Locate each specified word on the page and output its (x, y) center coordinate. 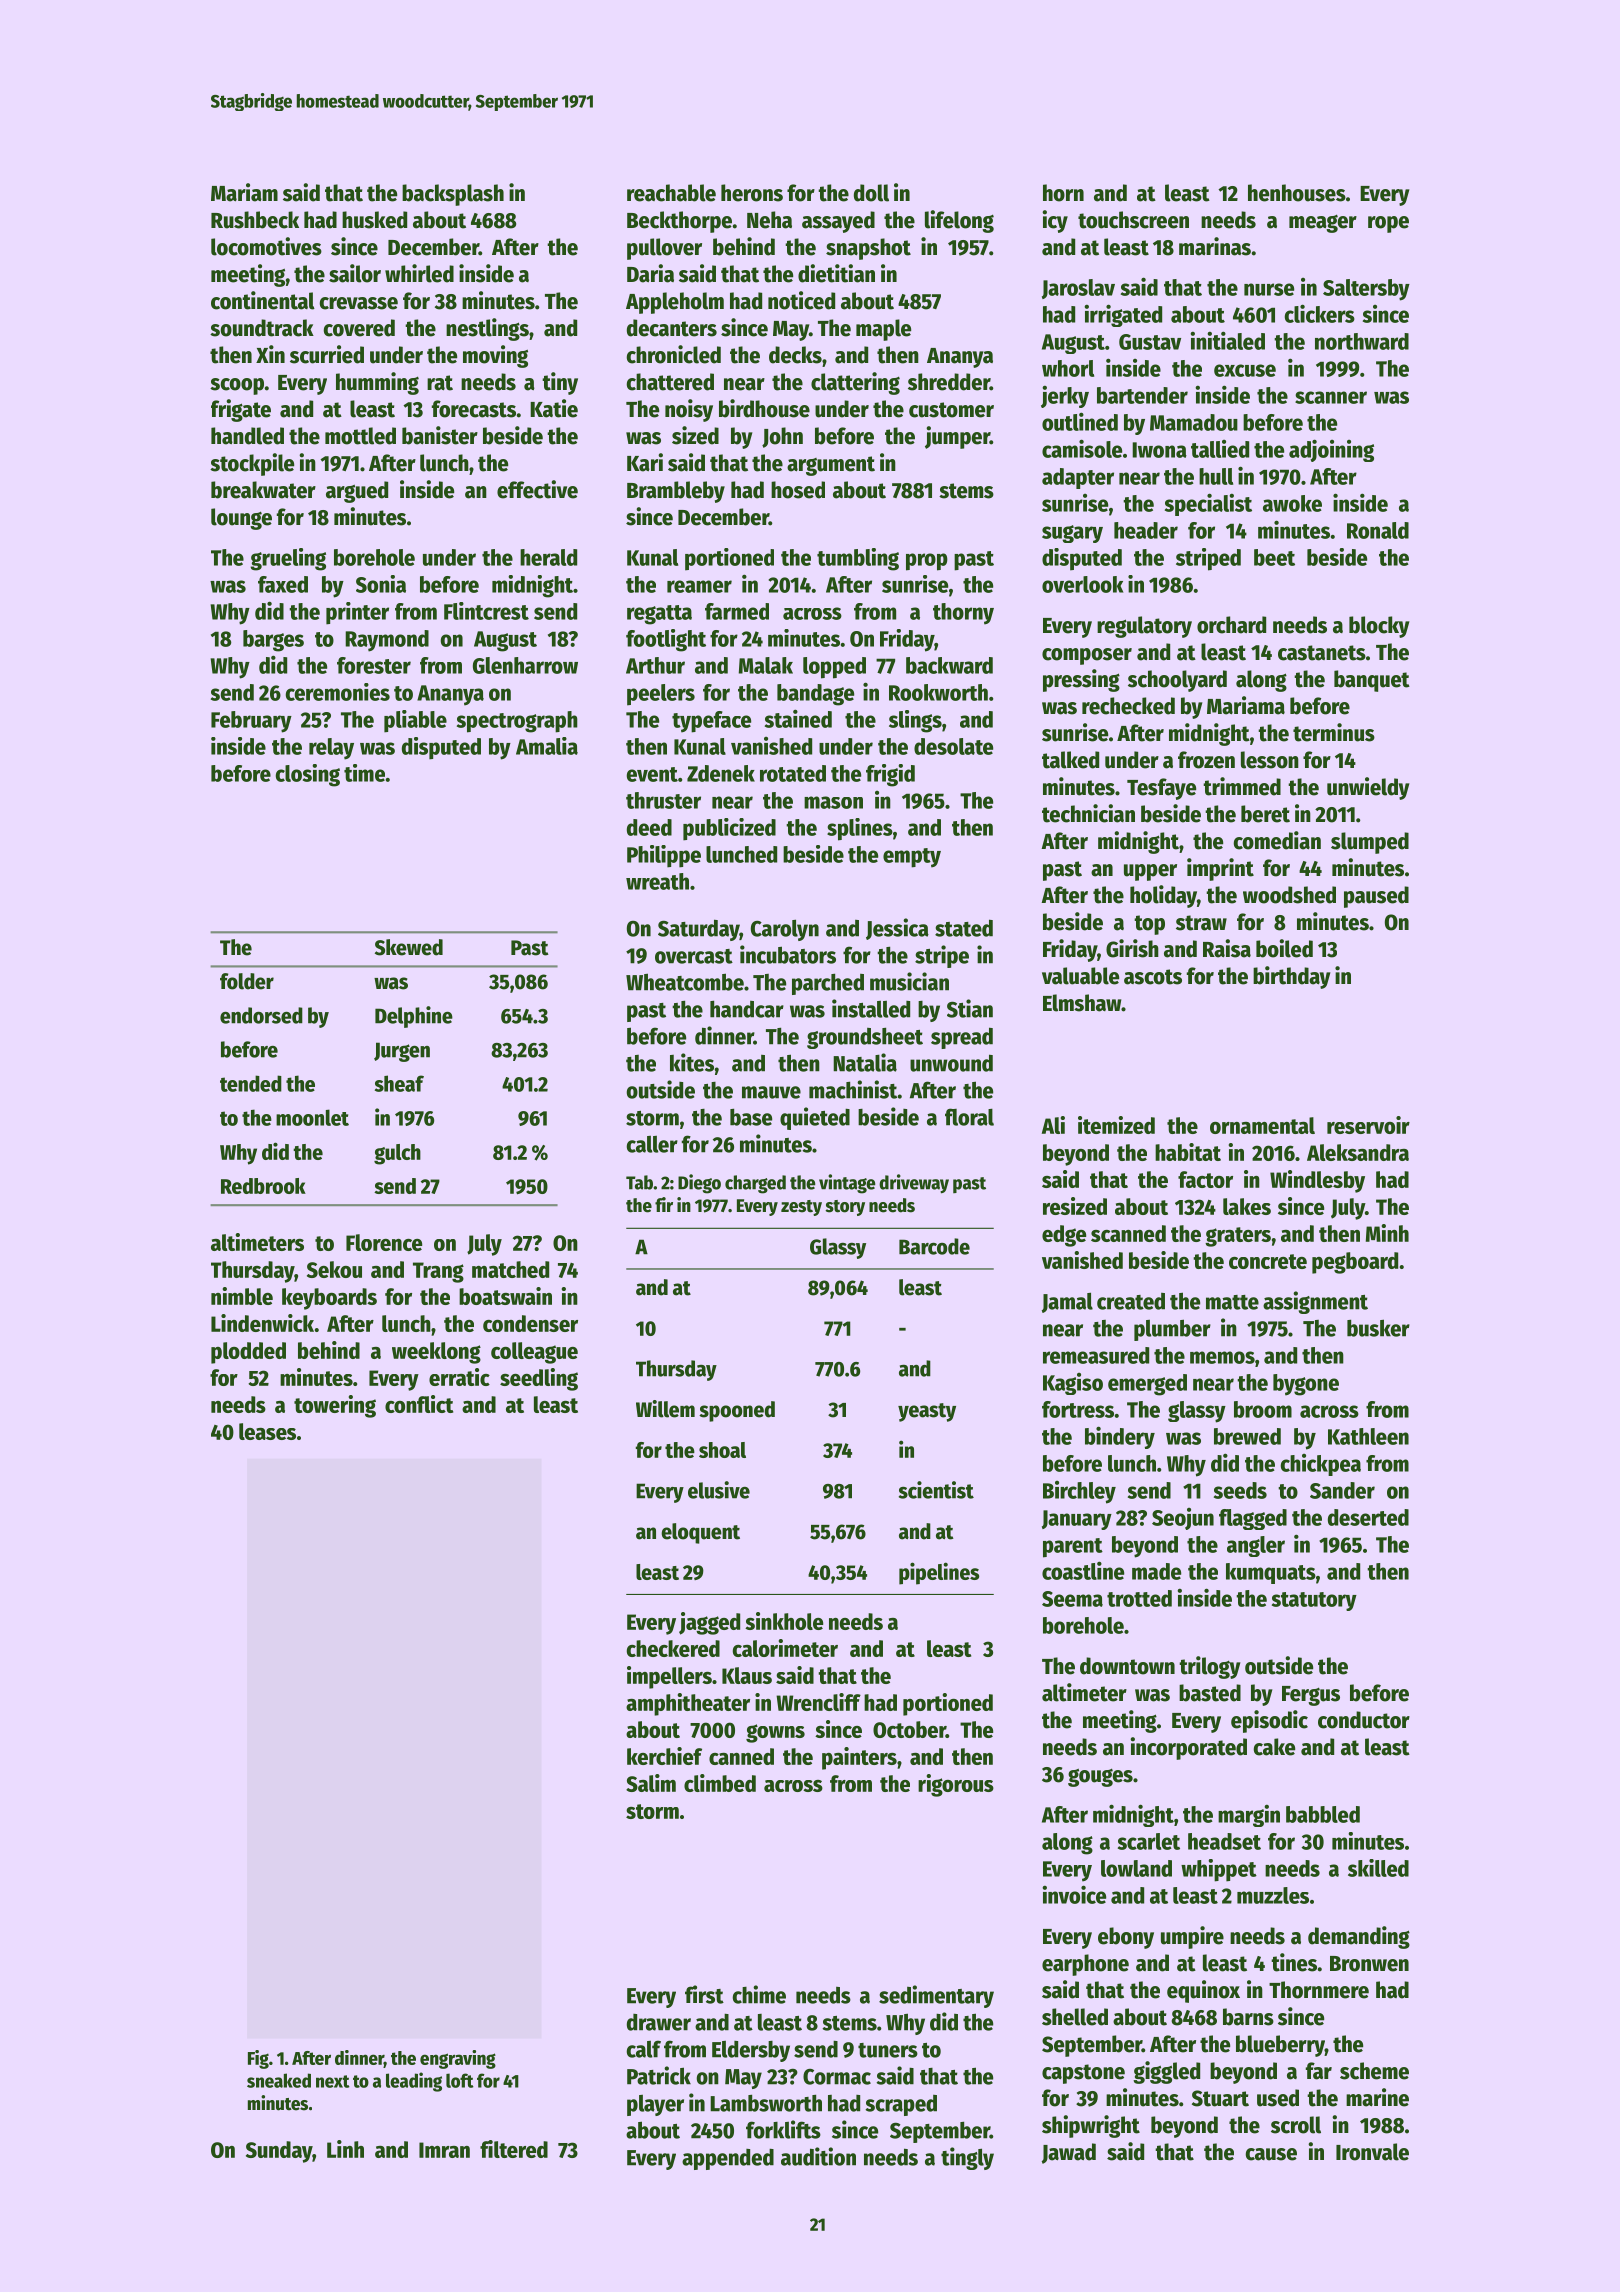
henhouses (1297, 193)
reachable (671, 193)
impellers (669, 1677)
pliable (415, 721)
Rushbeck (255, 220)
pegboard (1355, 1263)
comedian (1277, 840)
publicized (729, 829)
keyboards (329, 1299)
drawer (659, 2022)
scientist (936, 1490)
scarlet (1149, 1841)
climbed (720, 1783)
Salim (651, 1783)
